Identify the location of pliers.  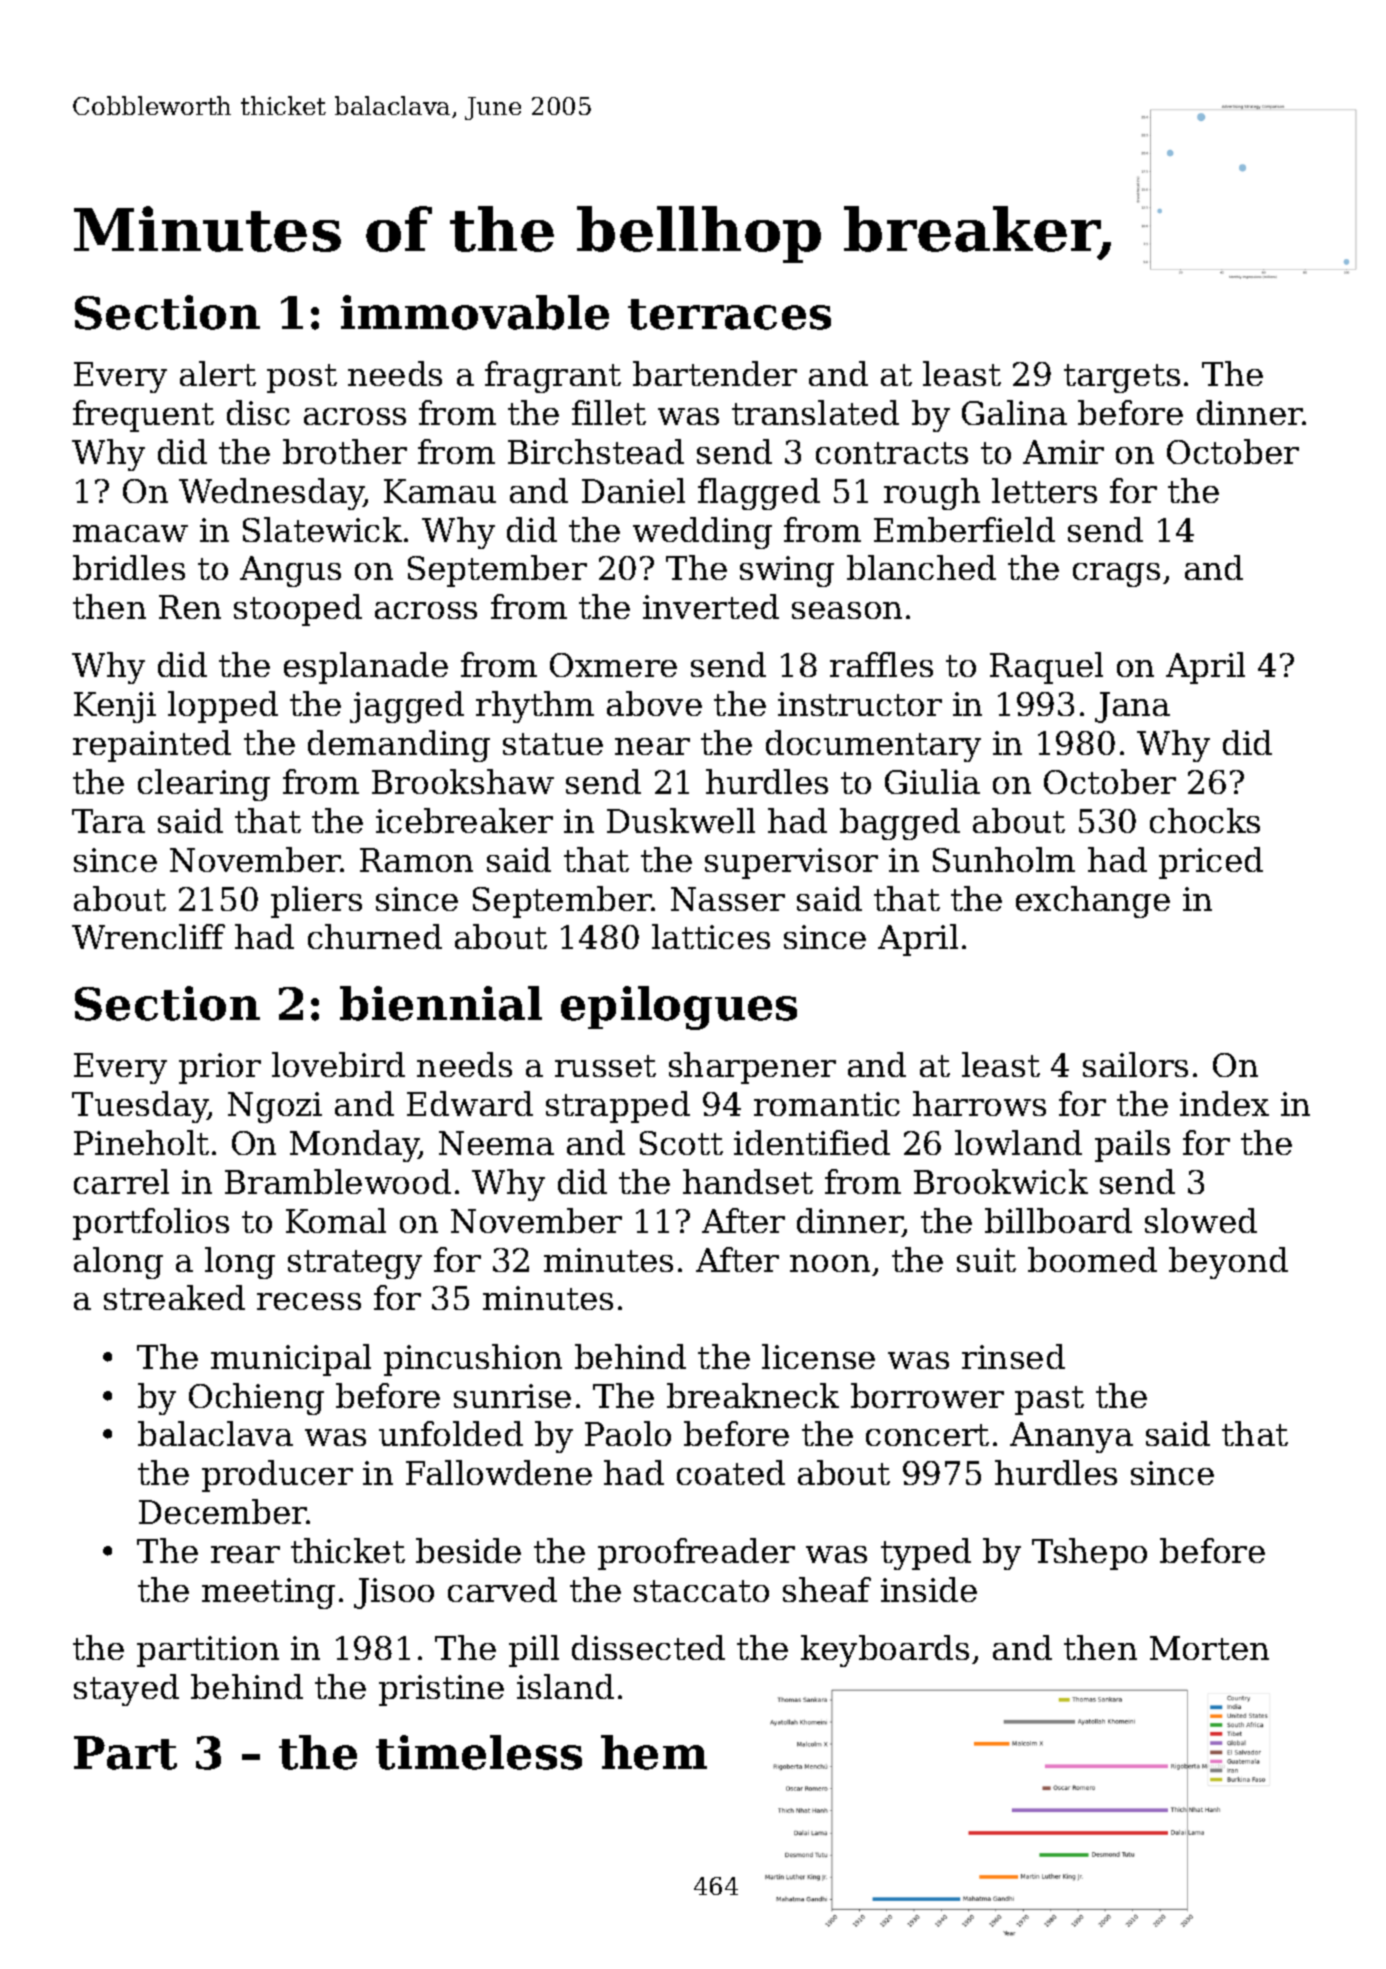
(316, 902).
